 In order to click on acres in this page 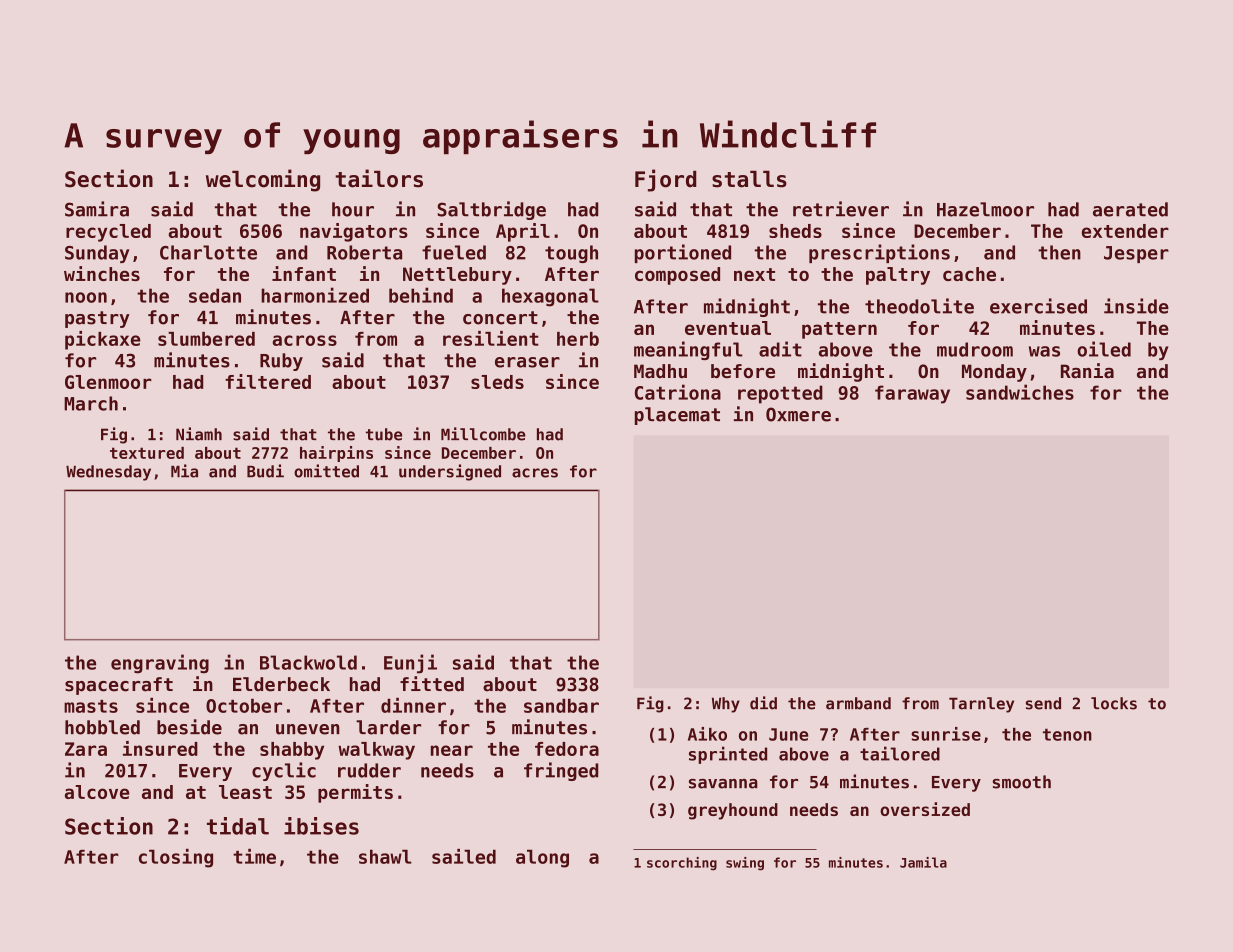, I will do `click(535, 473)`.
